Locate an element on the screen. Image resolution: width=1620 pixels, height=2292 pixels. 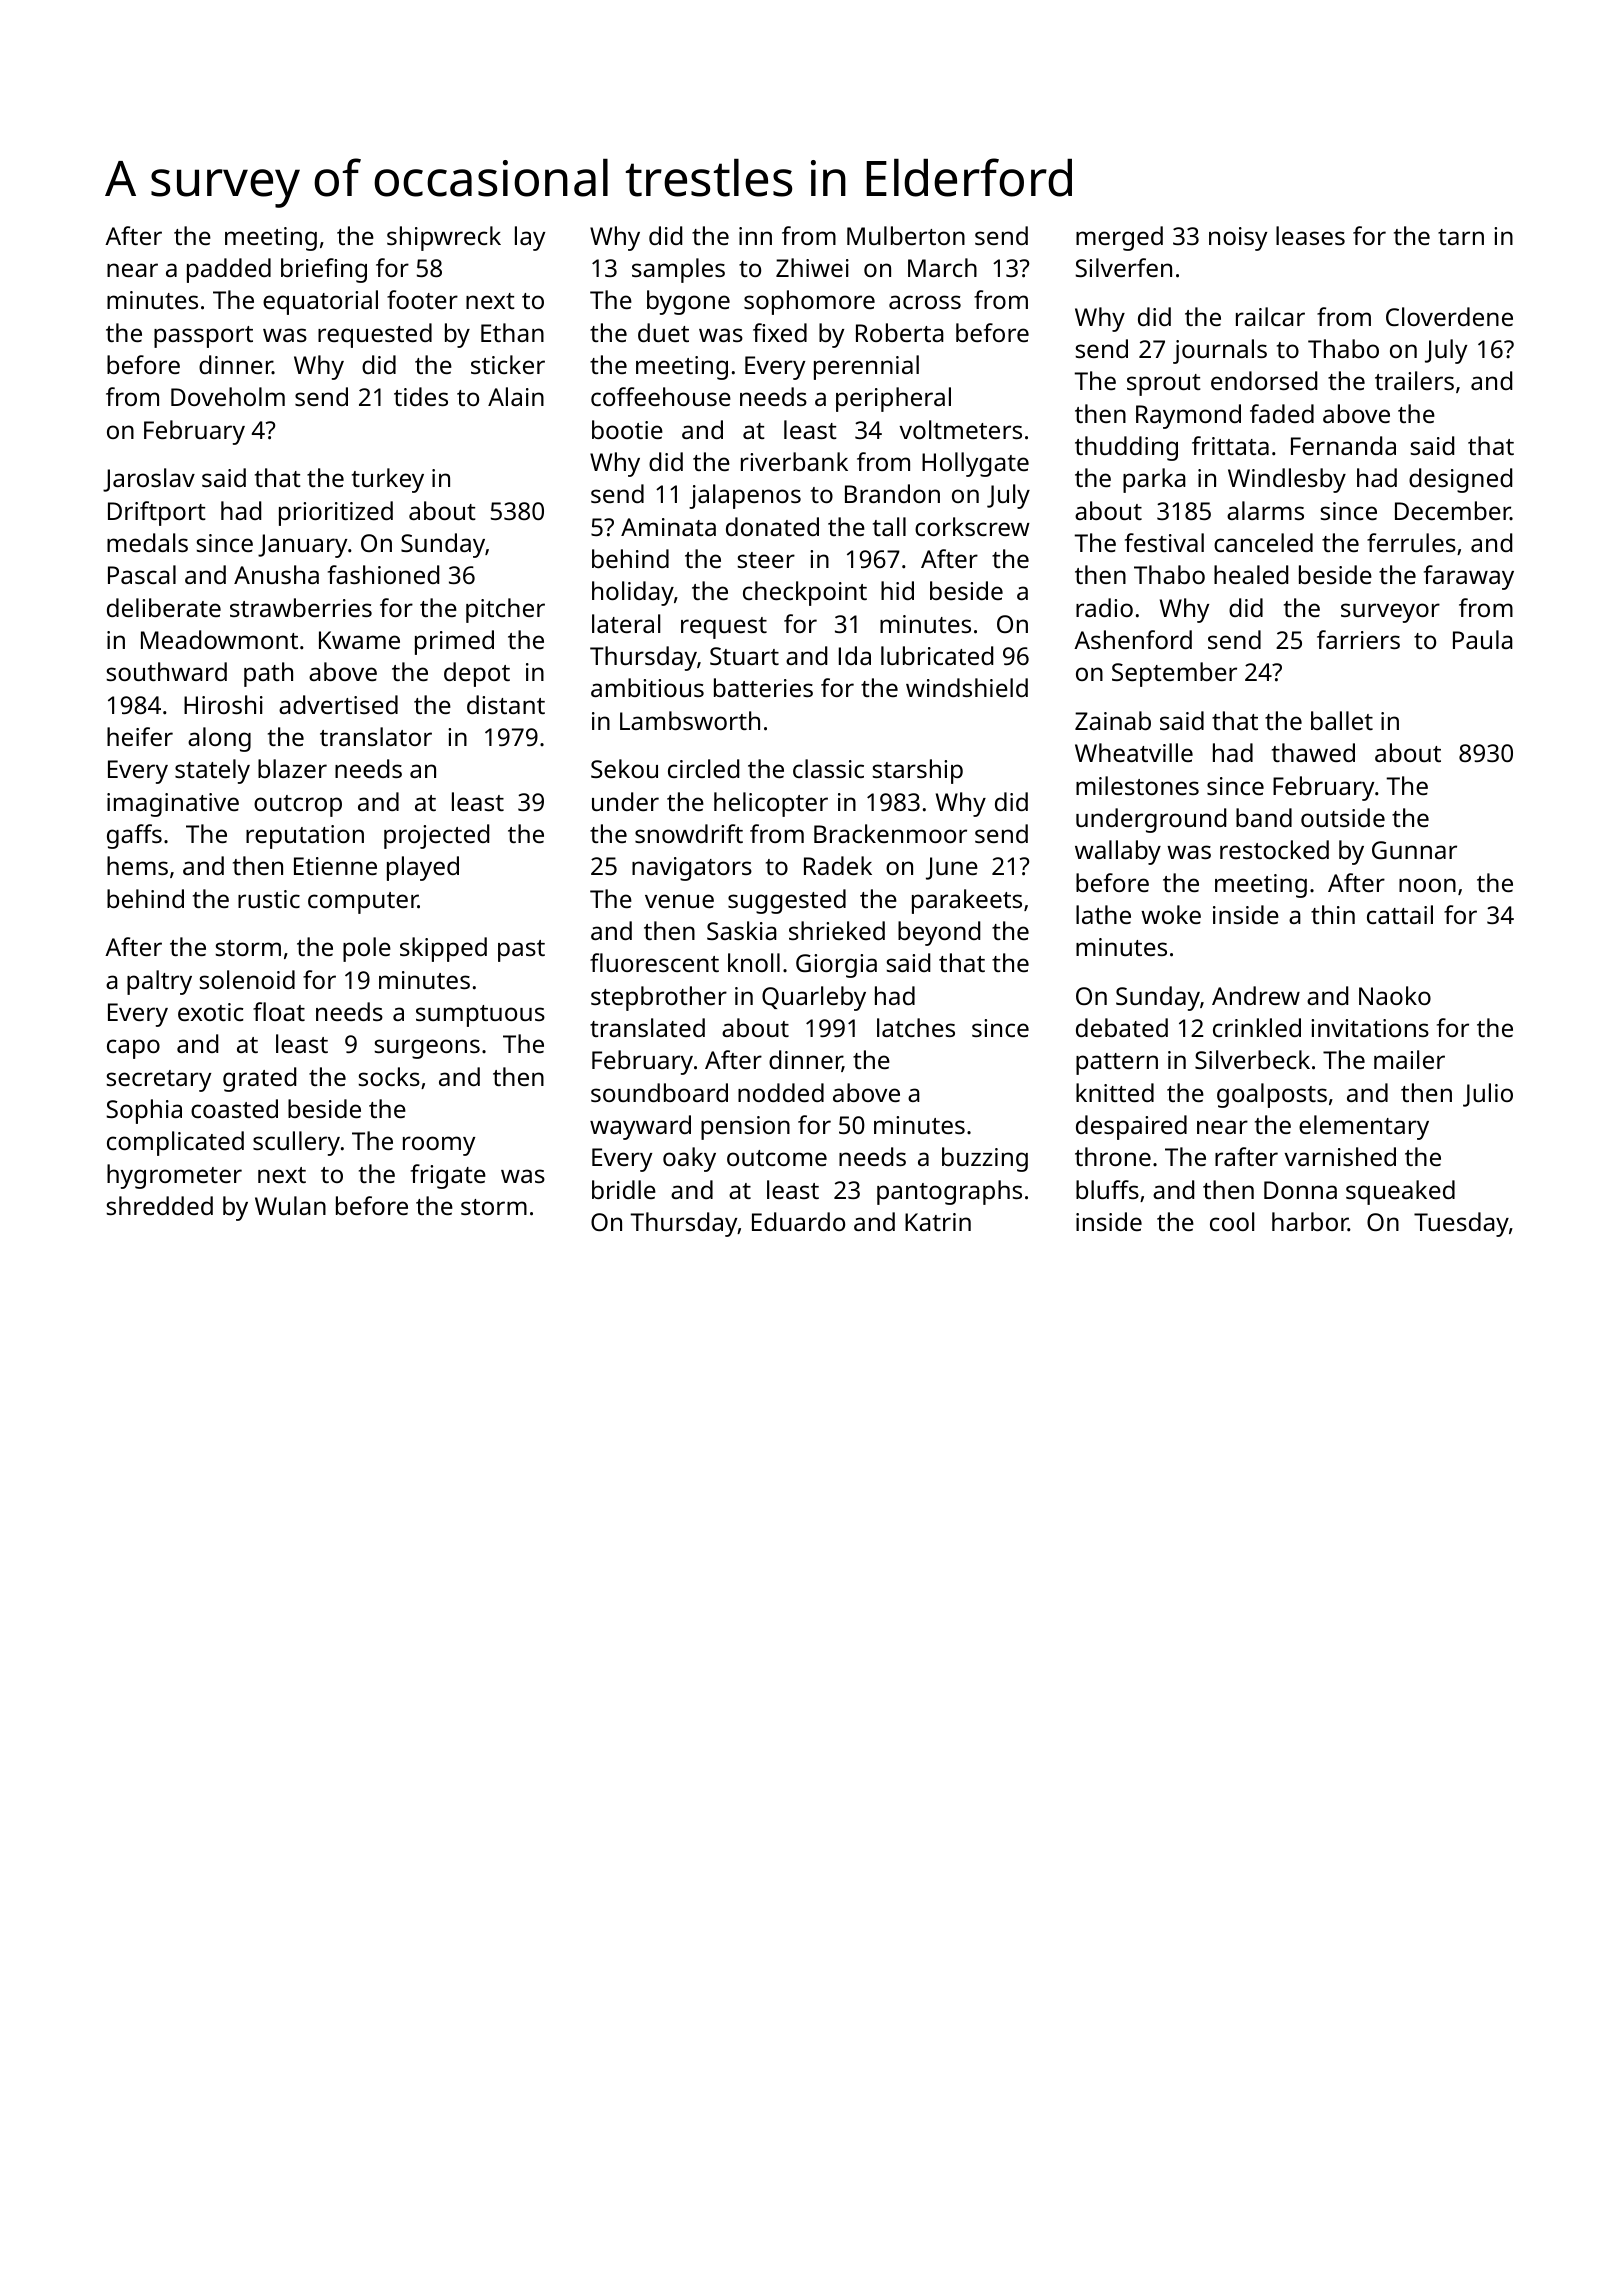
padded is located at coordinates (229, 270).
